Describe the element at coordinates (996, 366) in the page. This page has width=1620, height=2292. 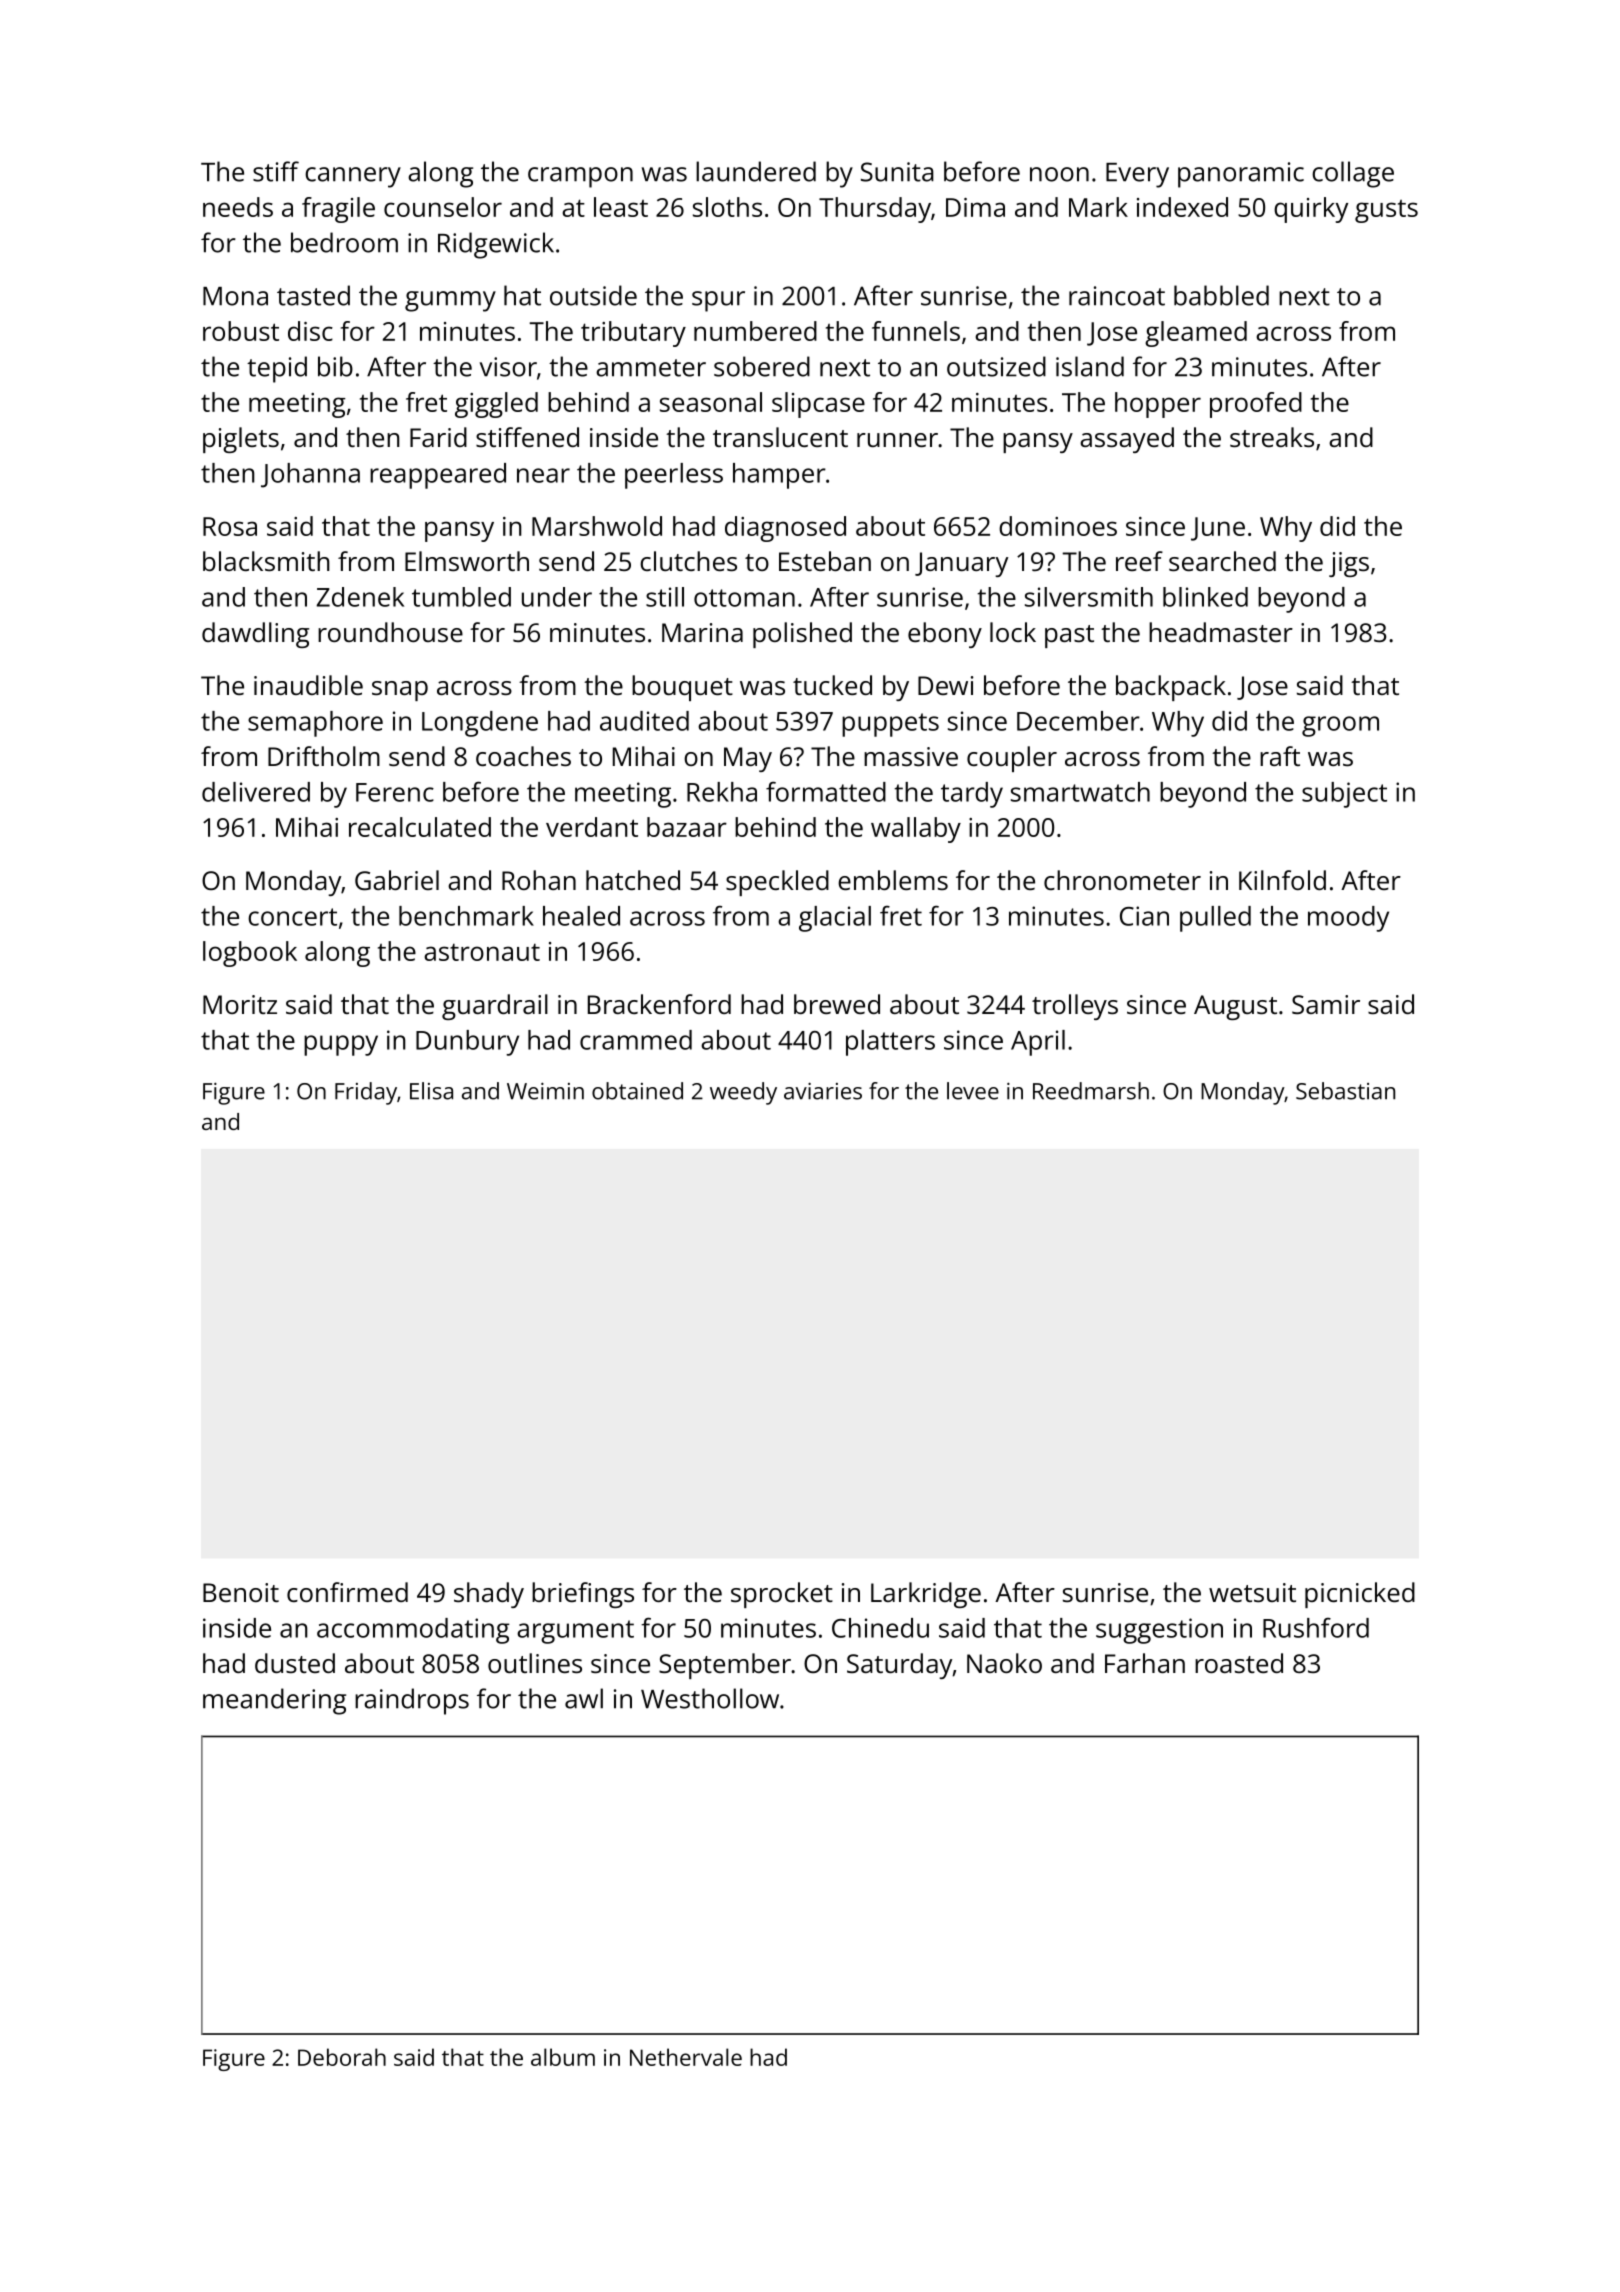
I see `outsized` at that location.
